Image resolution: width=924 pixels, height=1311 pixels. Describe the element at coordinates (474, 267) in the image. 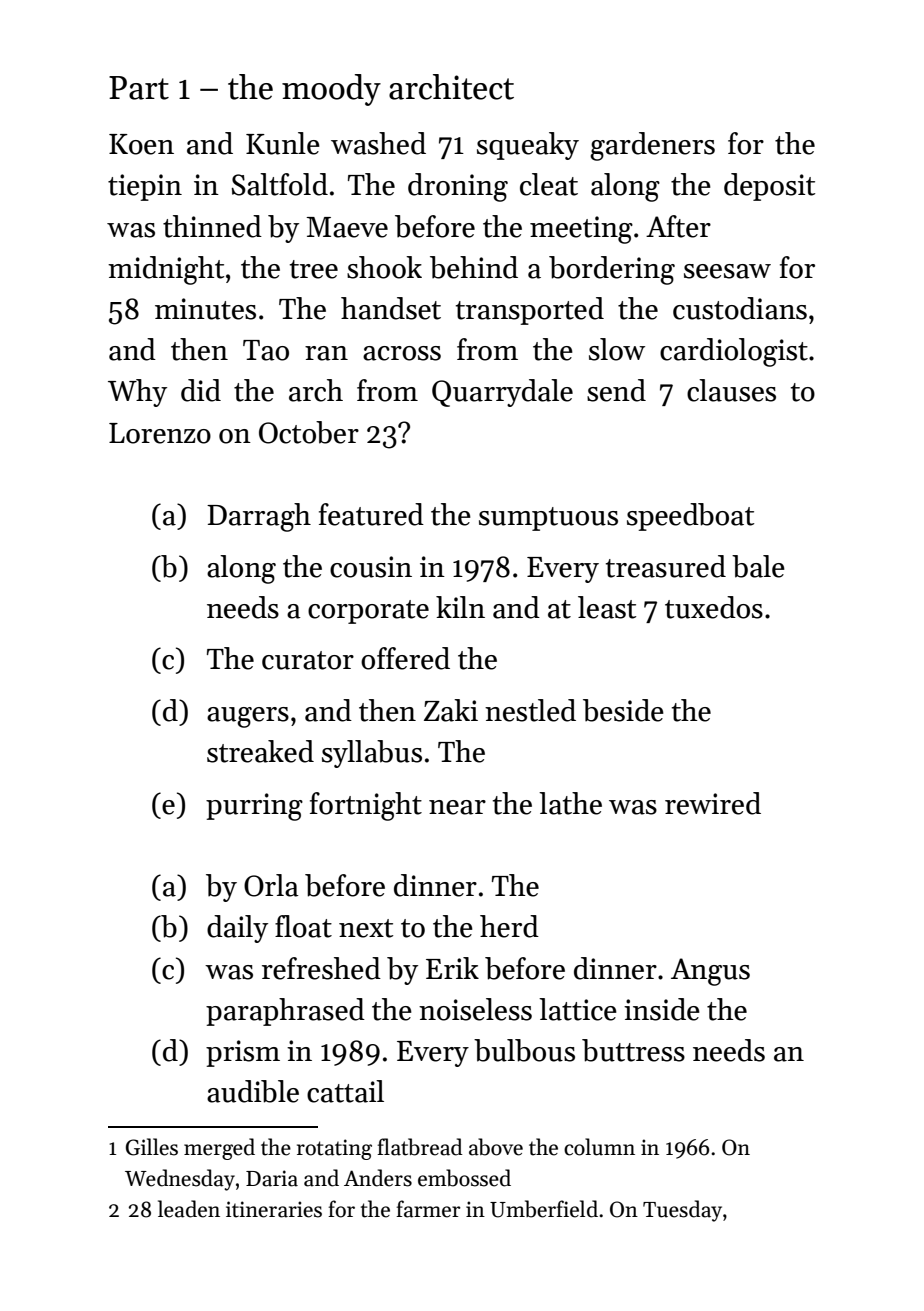

I see `behind` at that location.
